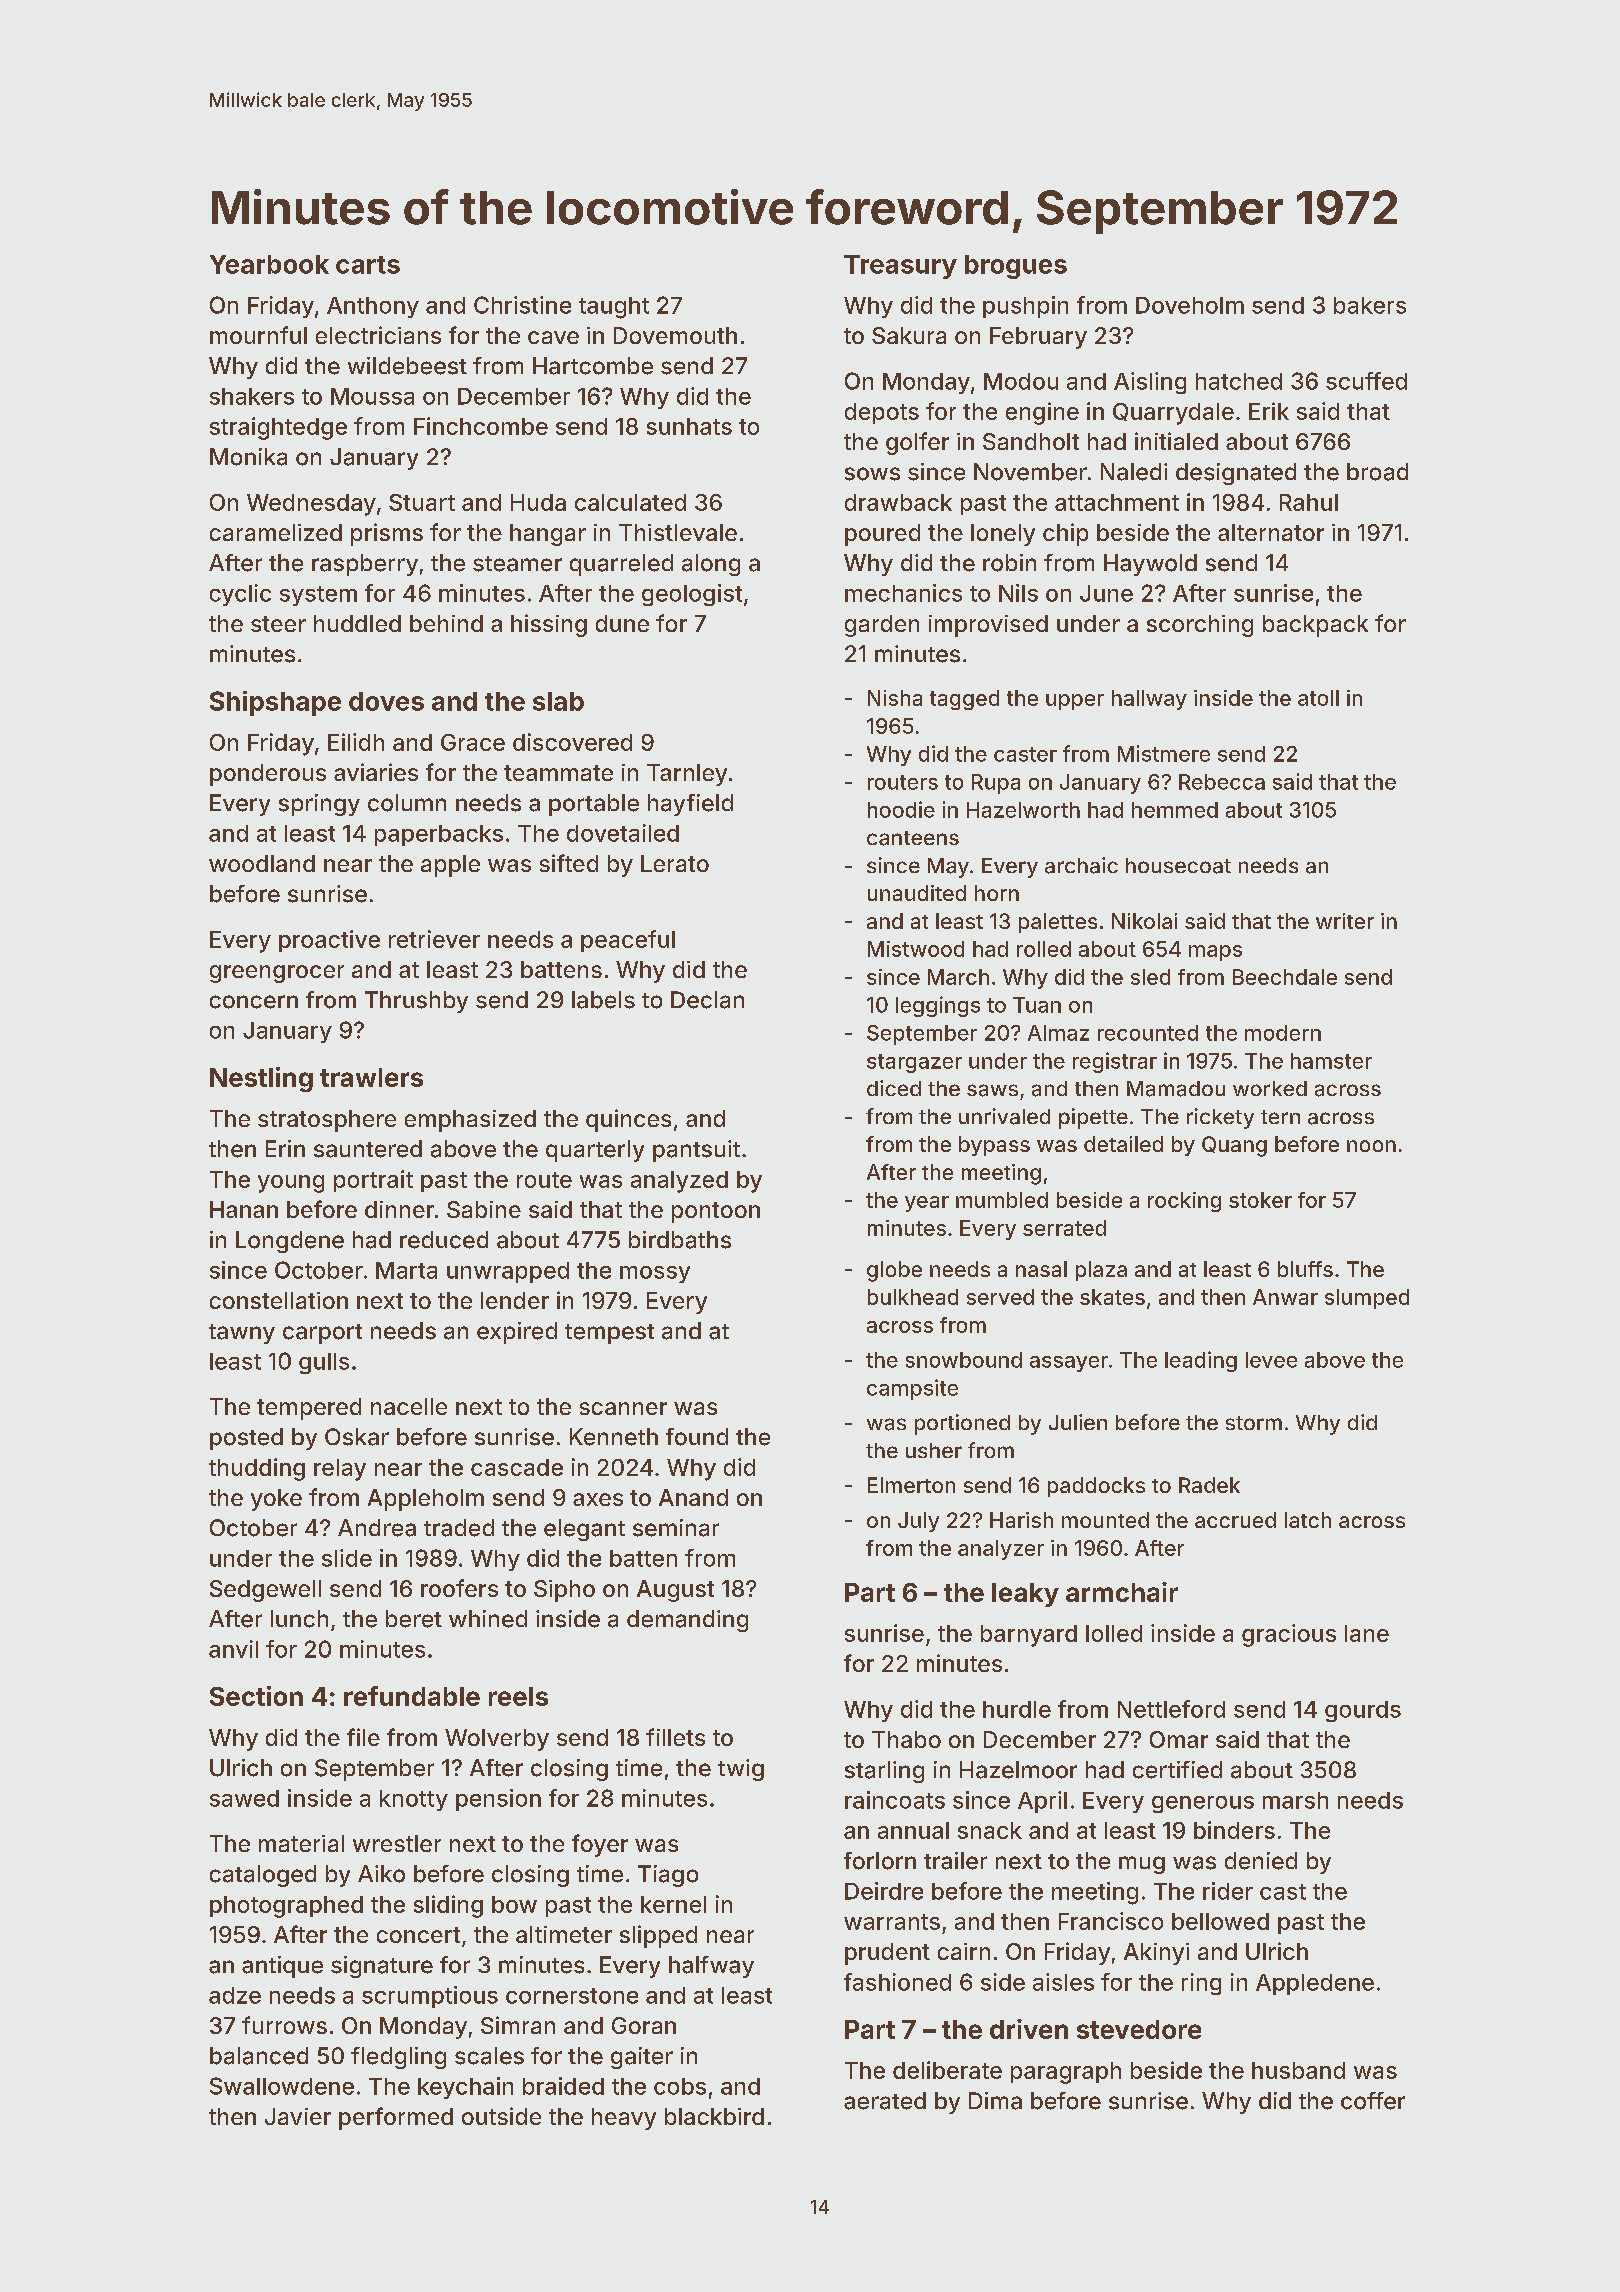 Image resolution: width=1620 pixels, height=2292 pixels. Describe the element at coordinates (1176, 441) in the document. I see `initialed` at that location.
